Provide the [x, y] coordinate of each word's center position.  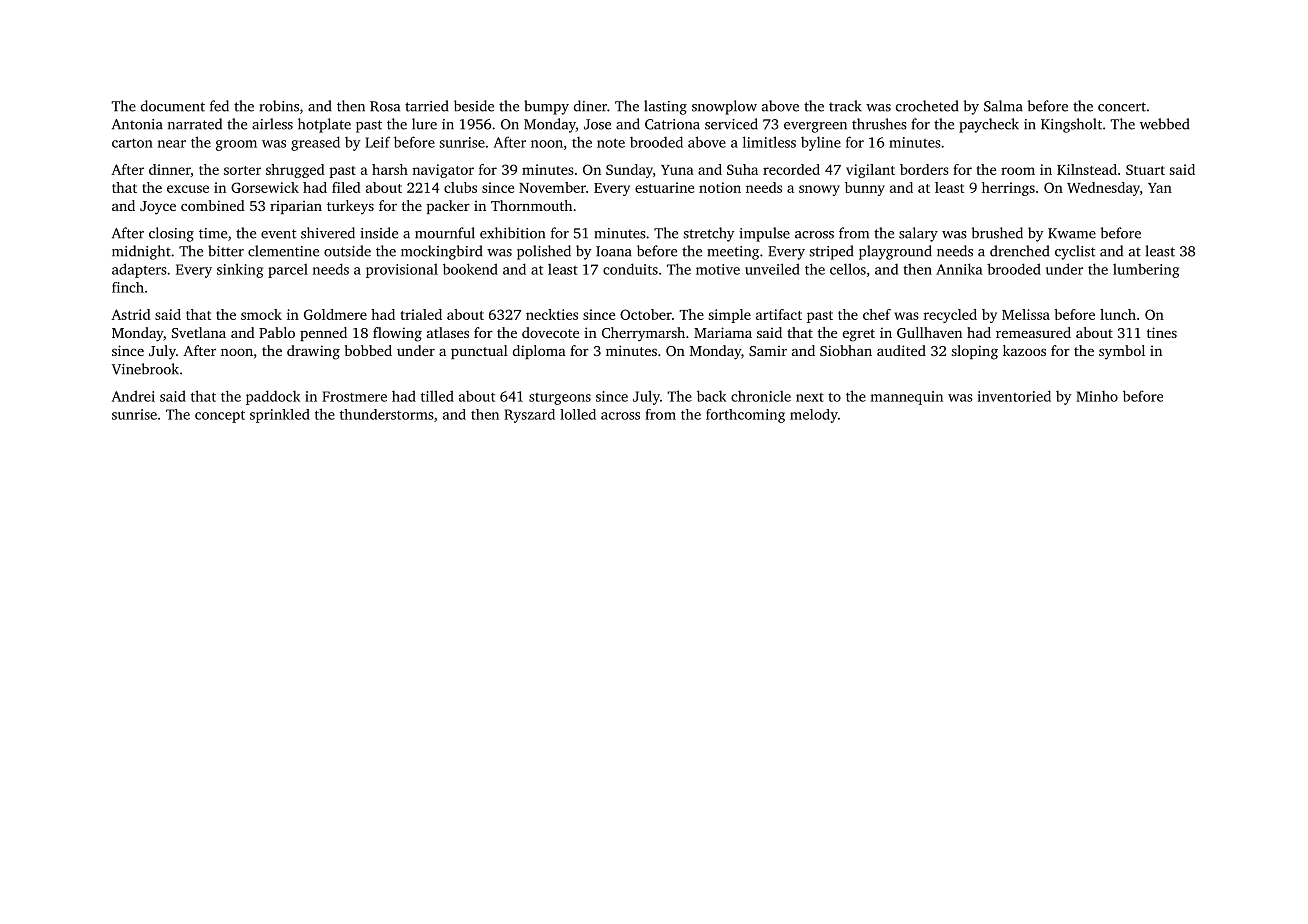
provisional [402, 271]
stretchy [709, 234]
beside [474, 106]
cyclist [1075, 252]
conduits [630, 269]
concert [1122, 107]
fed [219, 106]
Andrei [133, 396]
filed [346, 187]
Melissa [1026, 314]
